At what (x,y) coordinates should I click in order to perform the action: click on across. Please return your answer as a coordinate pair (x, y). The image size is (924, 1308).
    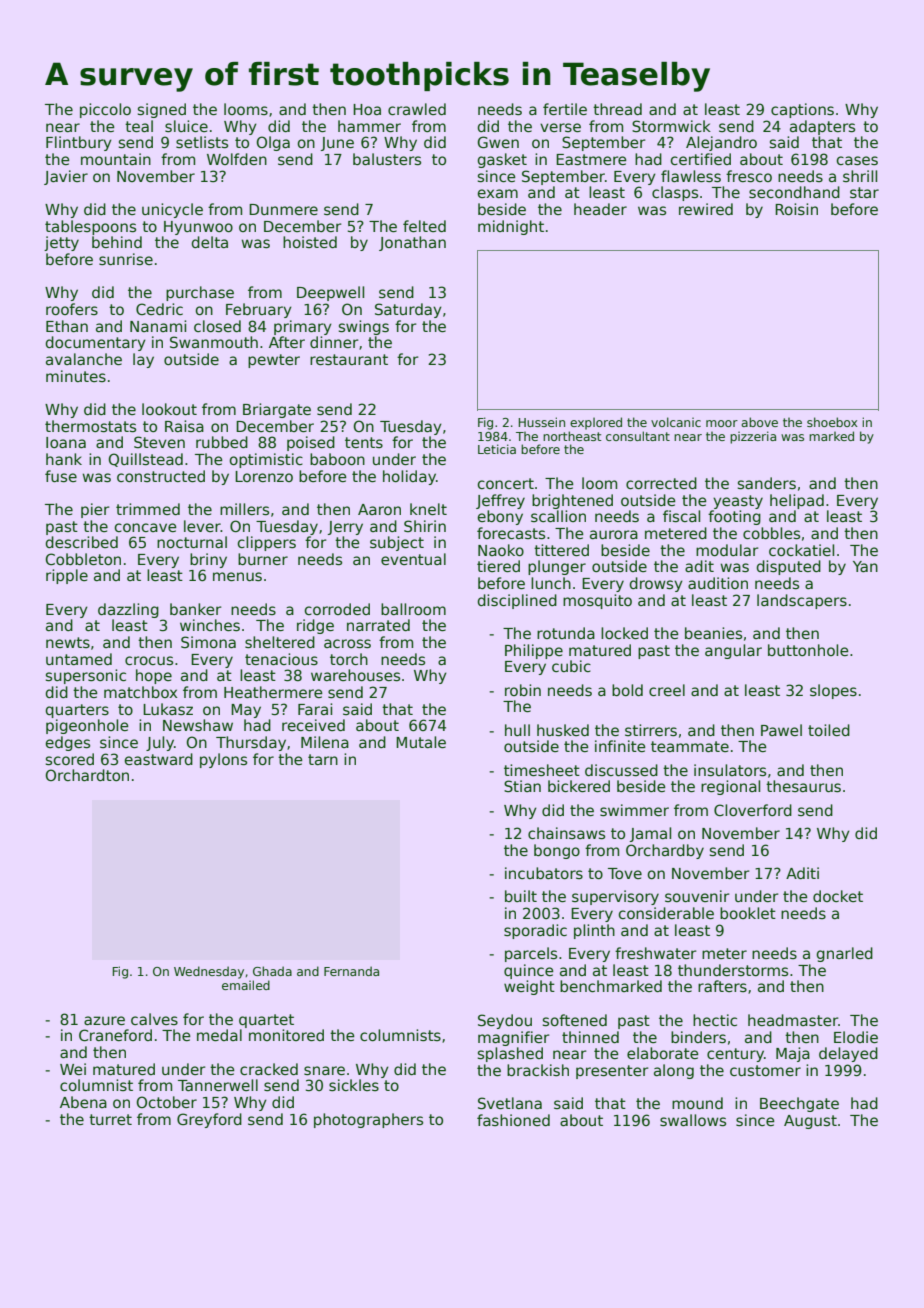
    Looking at the image, I should click on (347, 643).
